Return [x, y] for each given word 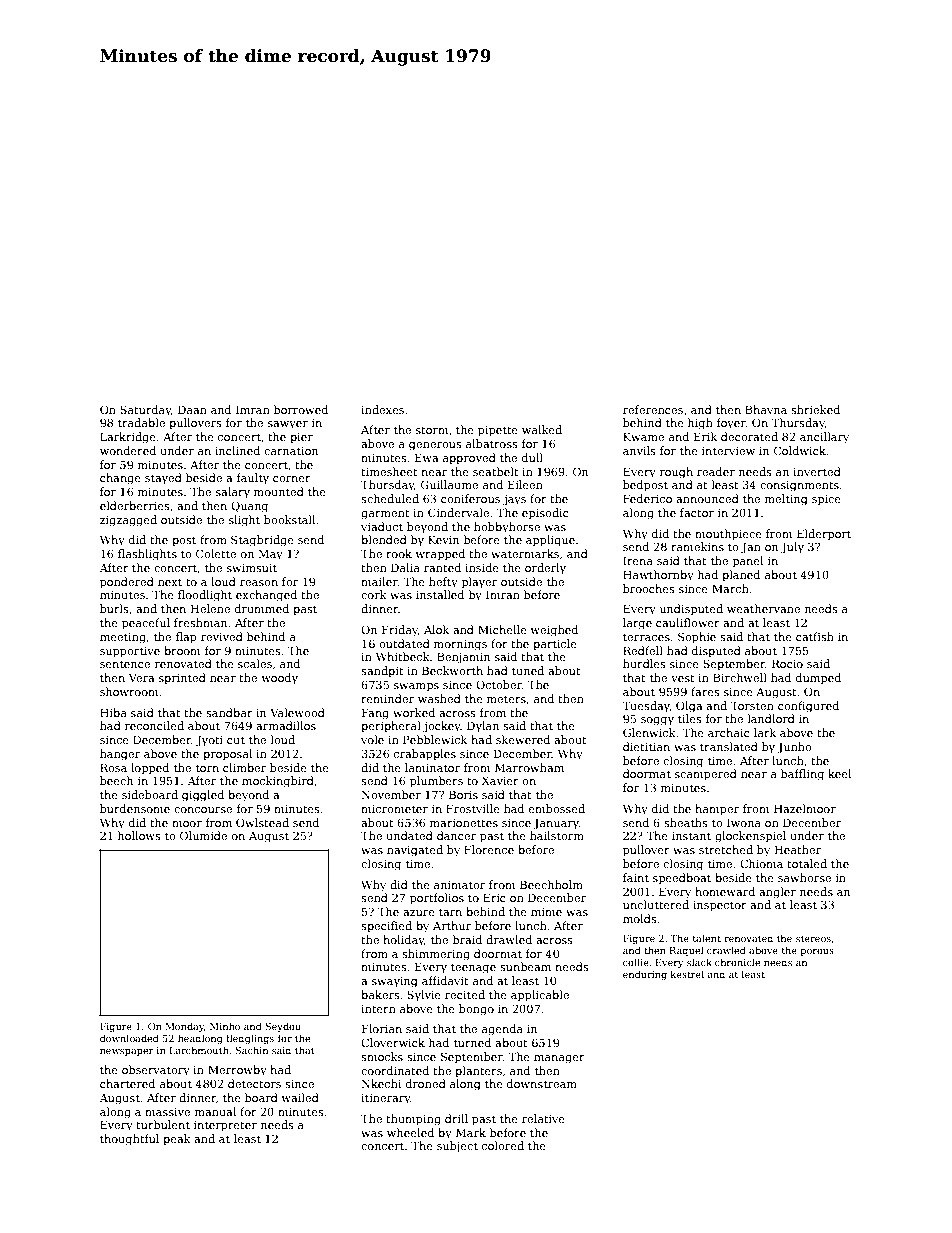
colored [503, 1145]
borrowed [301, 409]
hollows [139, 835]
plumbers [436, 782]
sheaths [686, 822]
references [653, 409]
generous [435, 446]
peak [177, 1140]
